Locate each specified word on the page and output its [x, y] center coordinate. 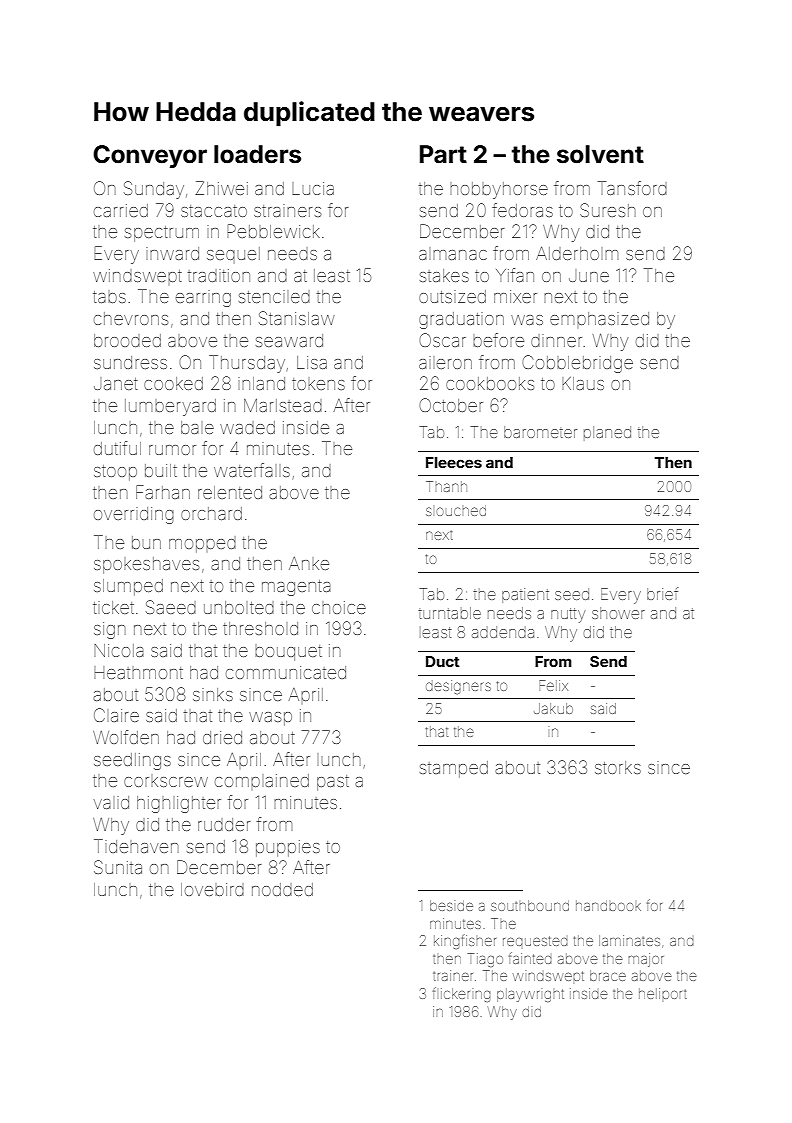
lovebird [212, 889]
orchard [211, 513]
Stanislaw [297, 318]
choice [339, 607]
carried [121, 210]
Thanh [446, 486]
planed [607, 433]
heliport [663, 993]
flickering [462, 994]
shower [618, 613]
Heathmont [138, 672]
